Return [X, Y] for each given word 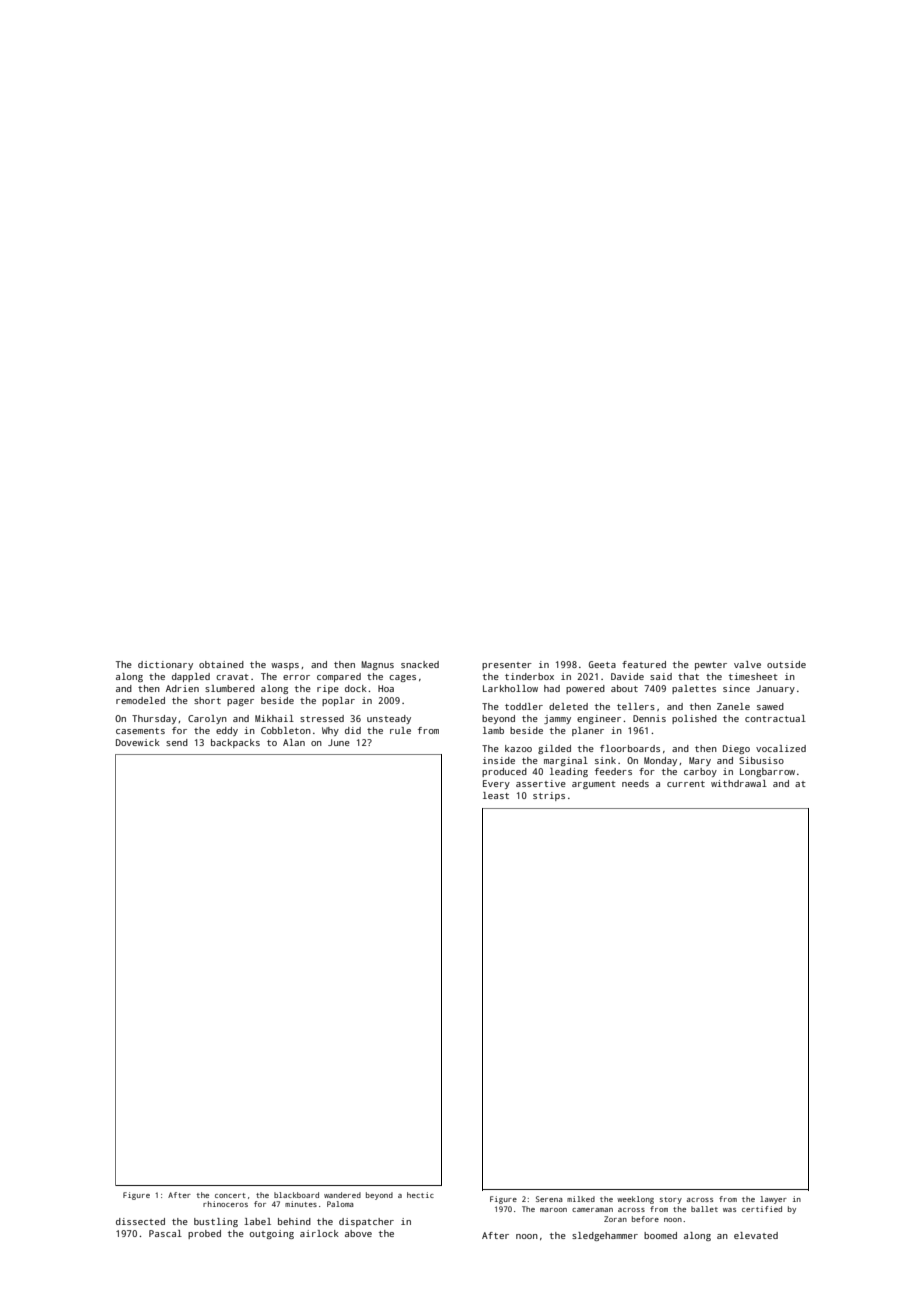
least [496, 795]
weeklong [635, 1200]
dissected [140, 1221]
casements [140, 731]
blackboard [296, 1195]
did [353, 730]
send [177, 742]
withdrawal [739, 783]
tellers [636, 706]
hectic [420, 1195]
